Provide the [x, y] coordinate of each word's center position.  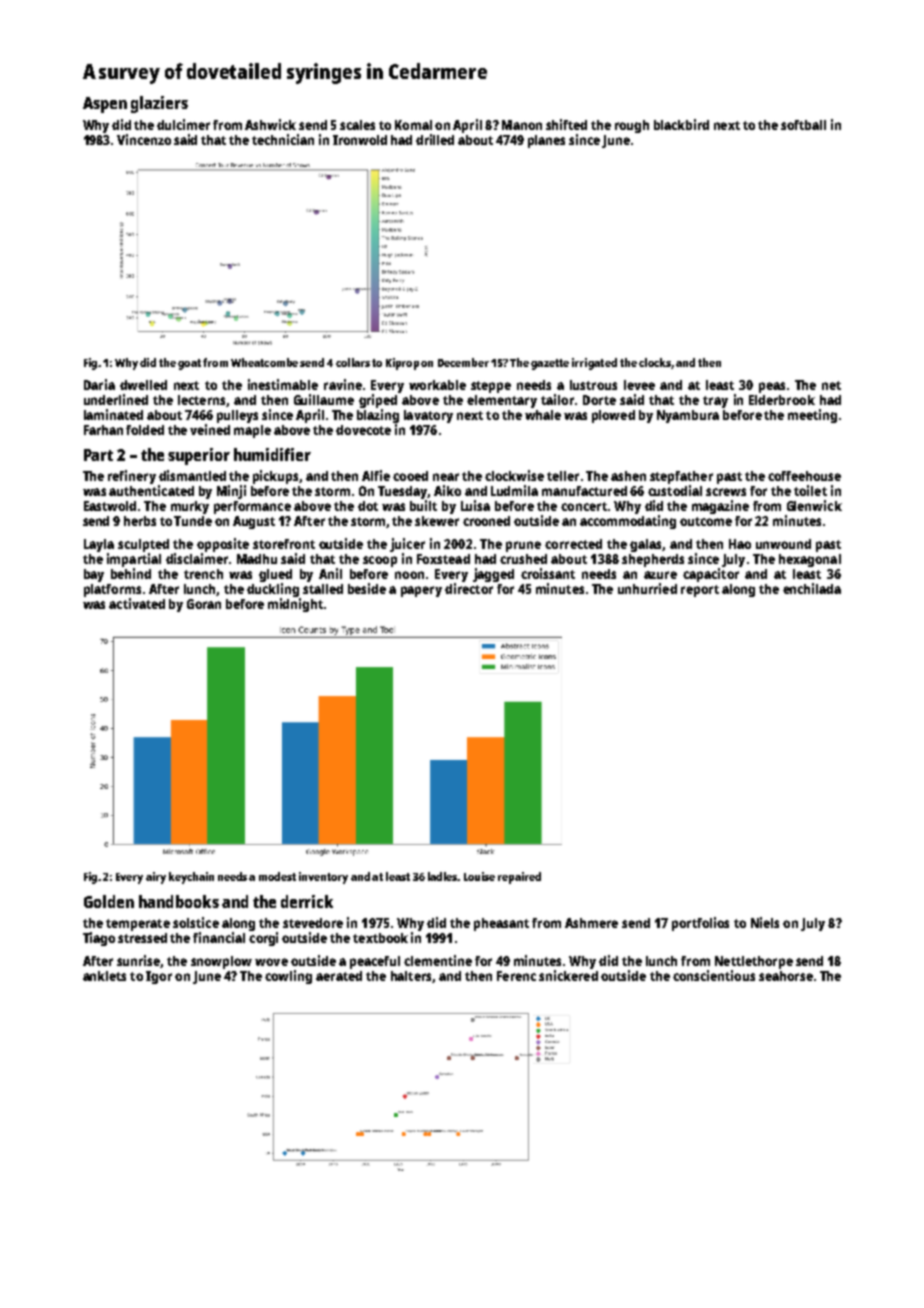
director [469, 588]
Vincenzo [144, 139]
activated [137, 603]
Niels [765, 922]
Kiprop [402, 364]
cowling [288, 977]
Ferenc [516, 976]
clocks [655, 362]
